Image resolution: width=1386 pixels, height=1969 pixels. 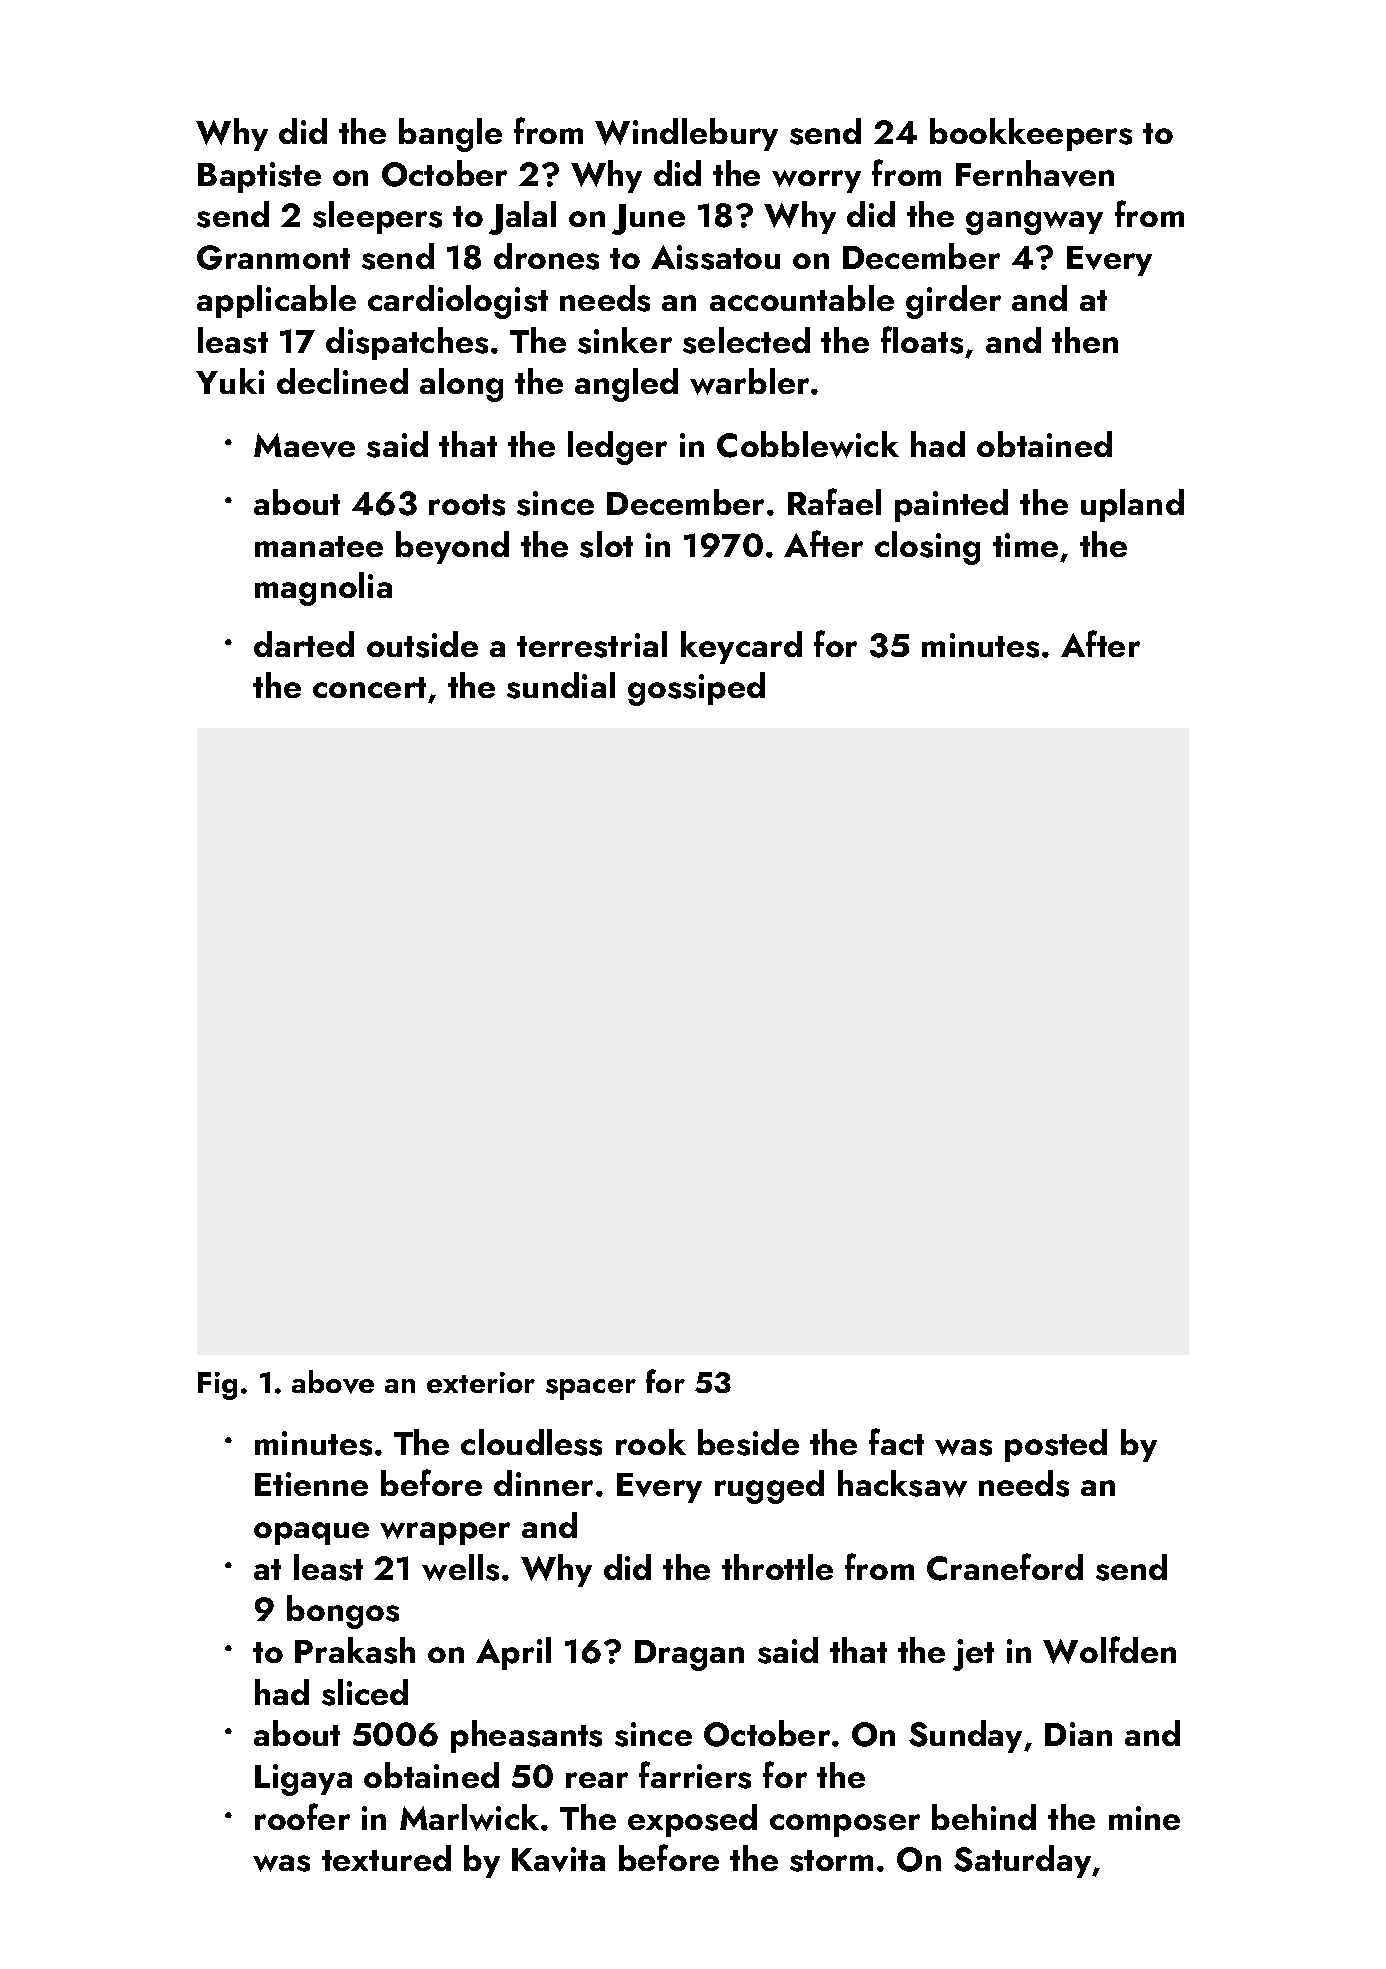 What do you see at coordinates (1132, 505) in the image?
I see `upland` at bounding box center [1132, 505].
